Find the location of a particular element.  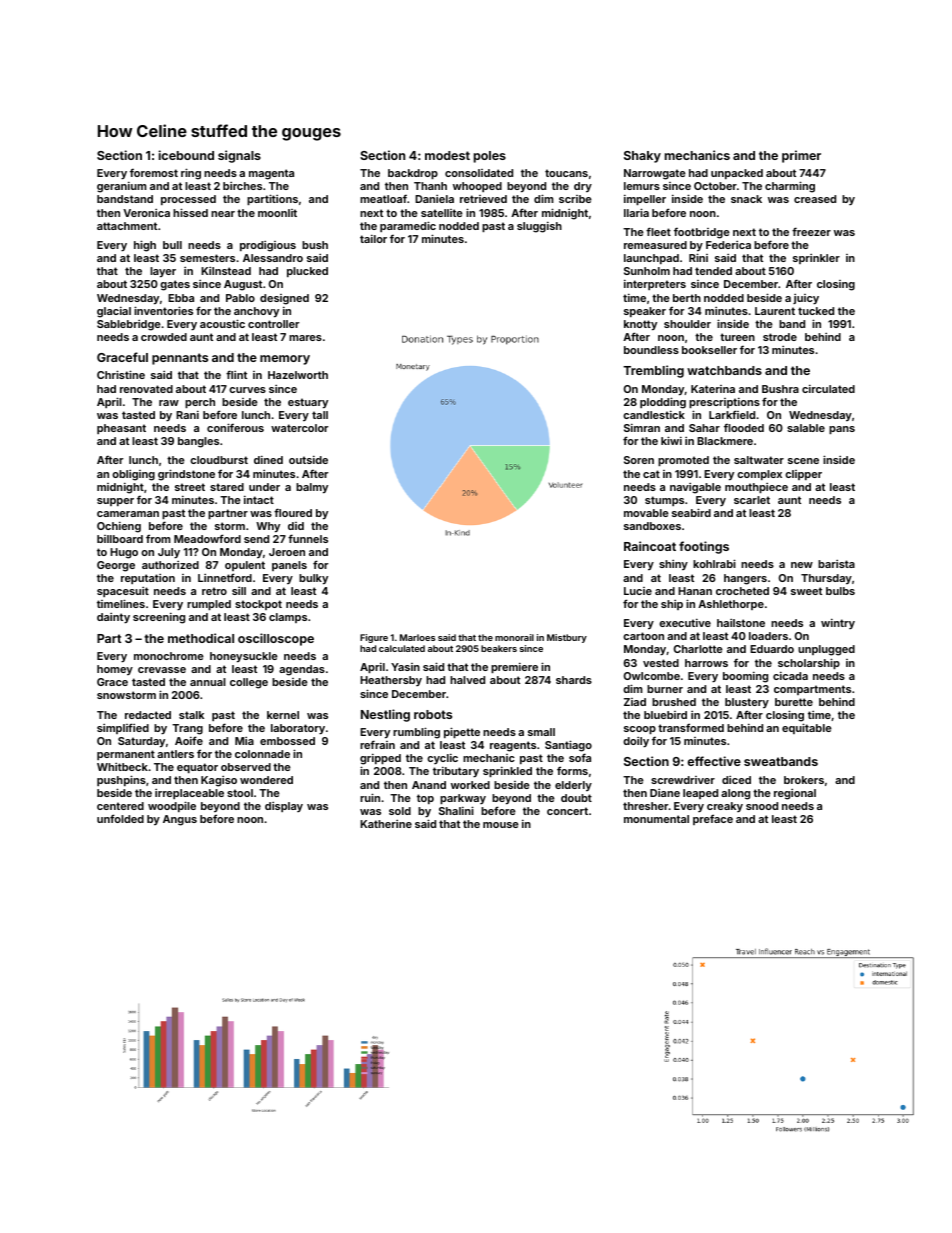

Federica is located at coordinates (728, 244).
